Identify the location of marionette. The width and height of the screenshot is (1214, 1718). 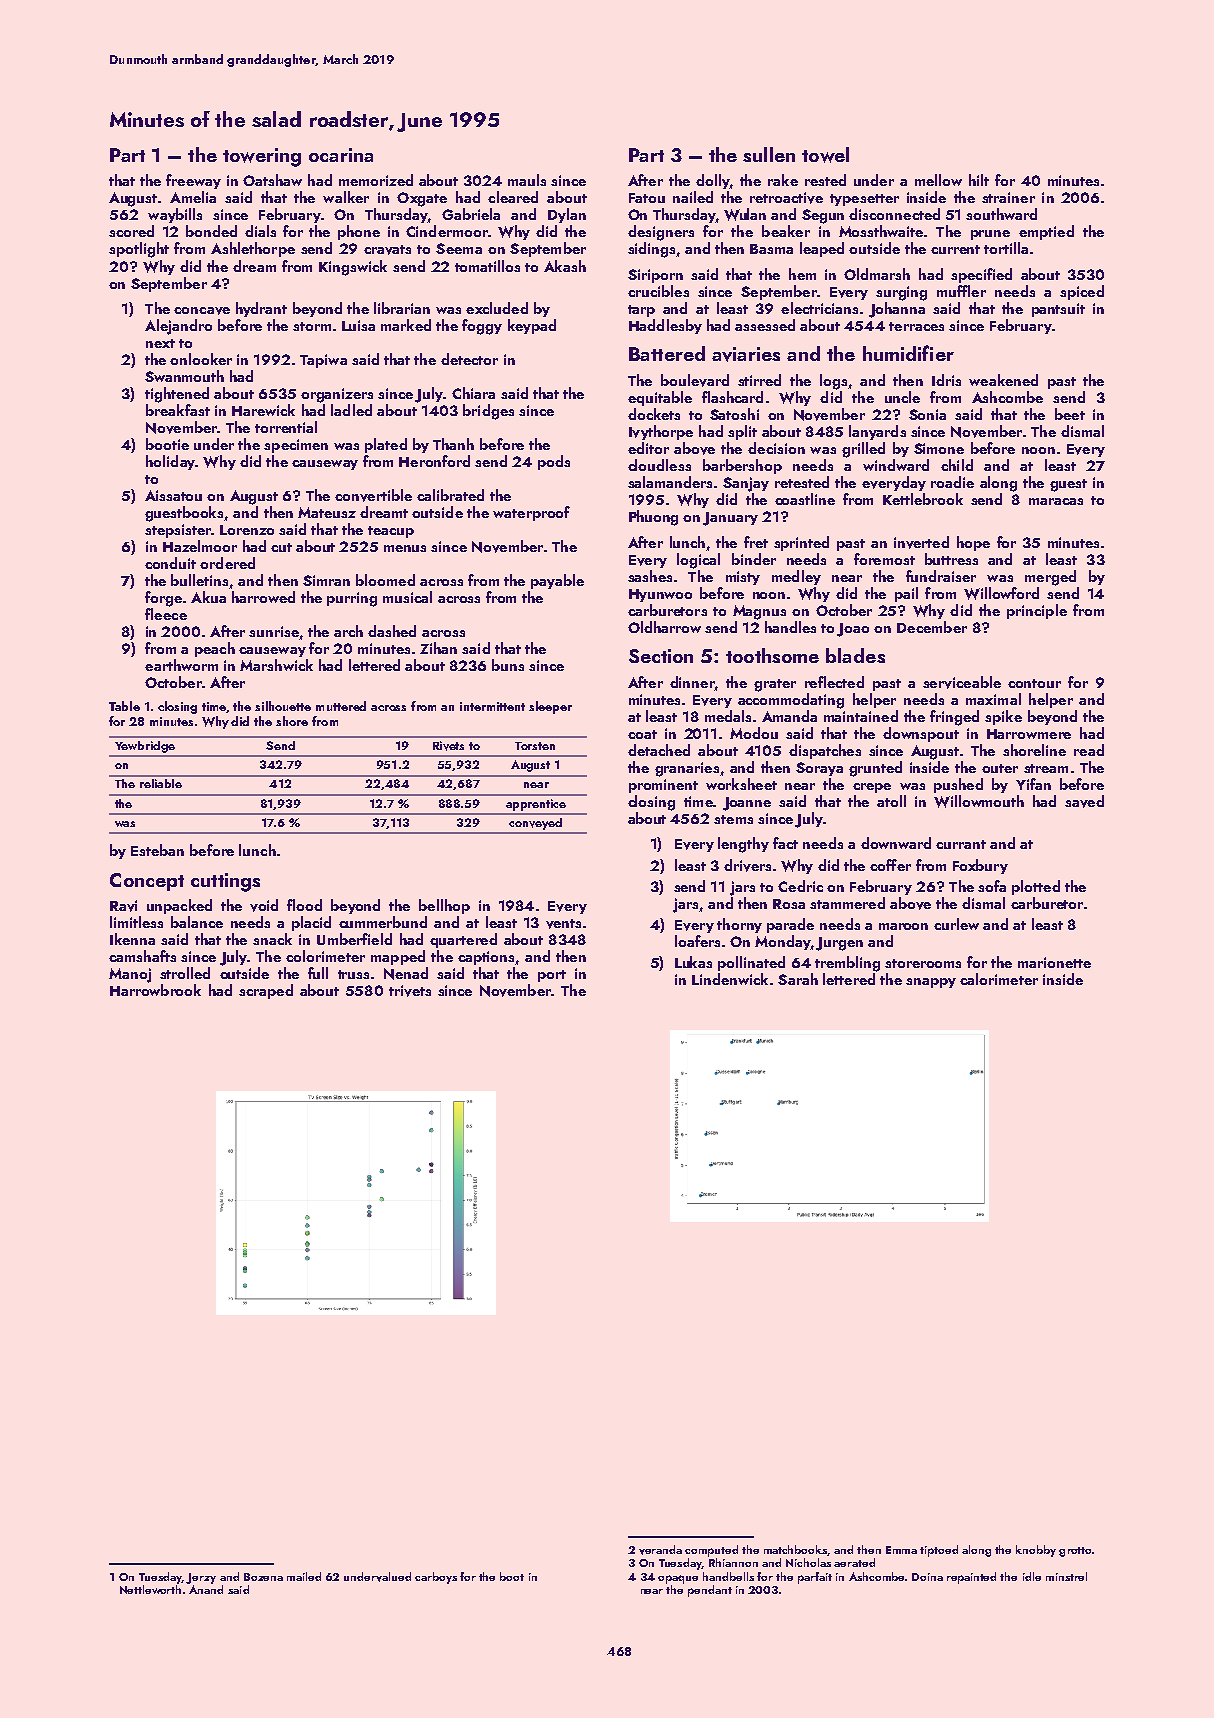
(1054, 962).
